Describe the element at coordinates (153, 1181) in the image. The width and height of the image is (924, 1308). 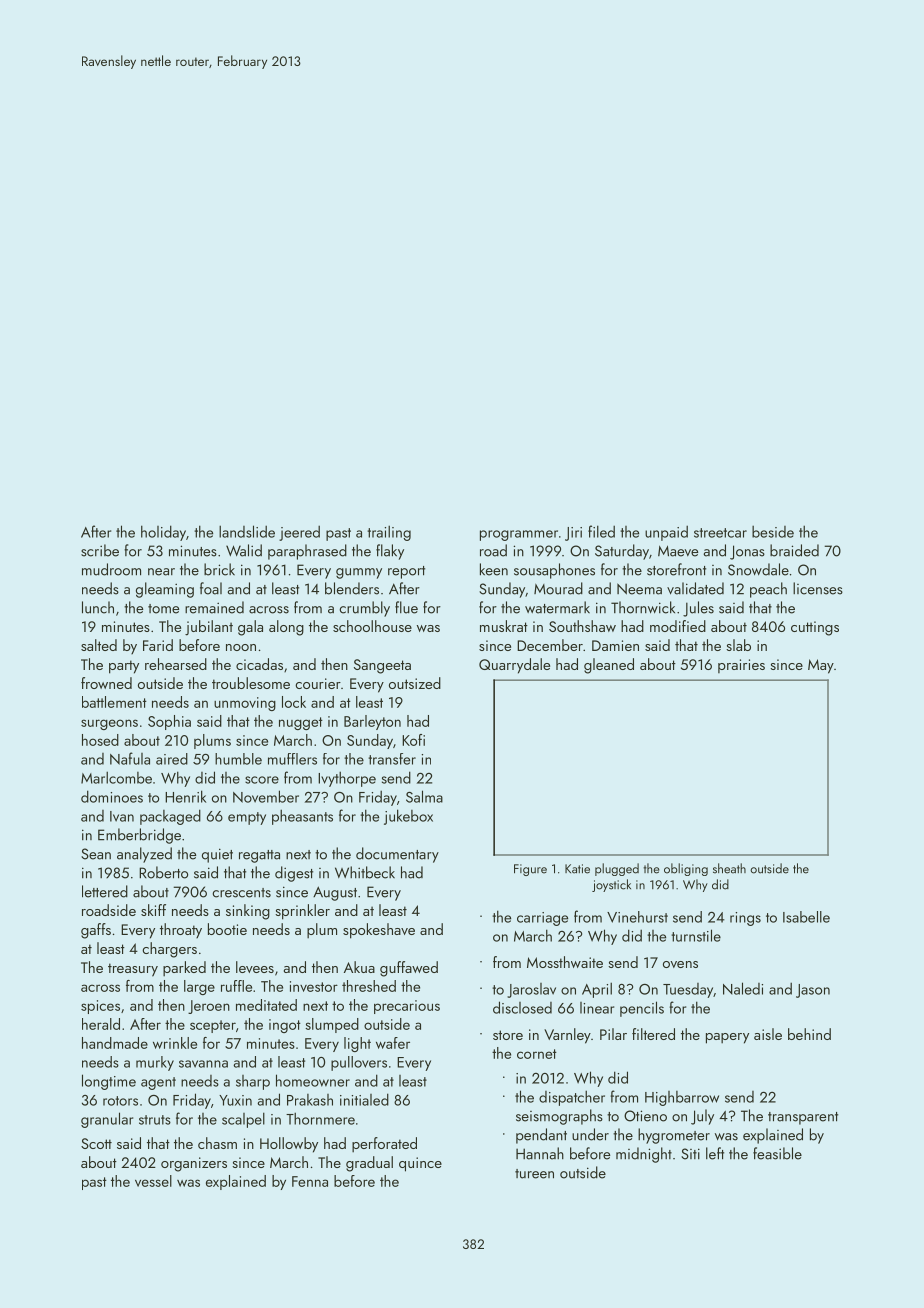
I see `vessel` at that location.
